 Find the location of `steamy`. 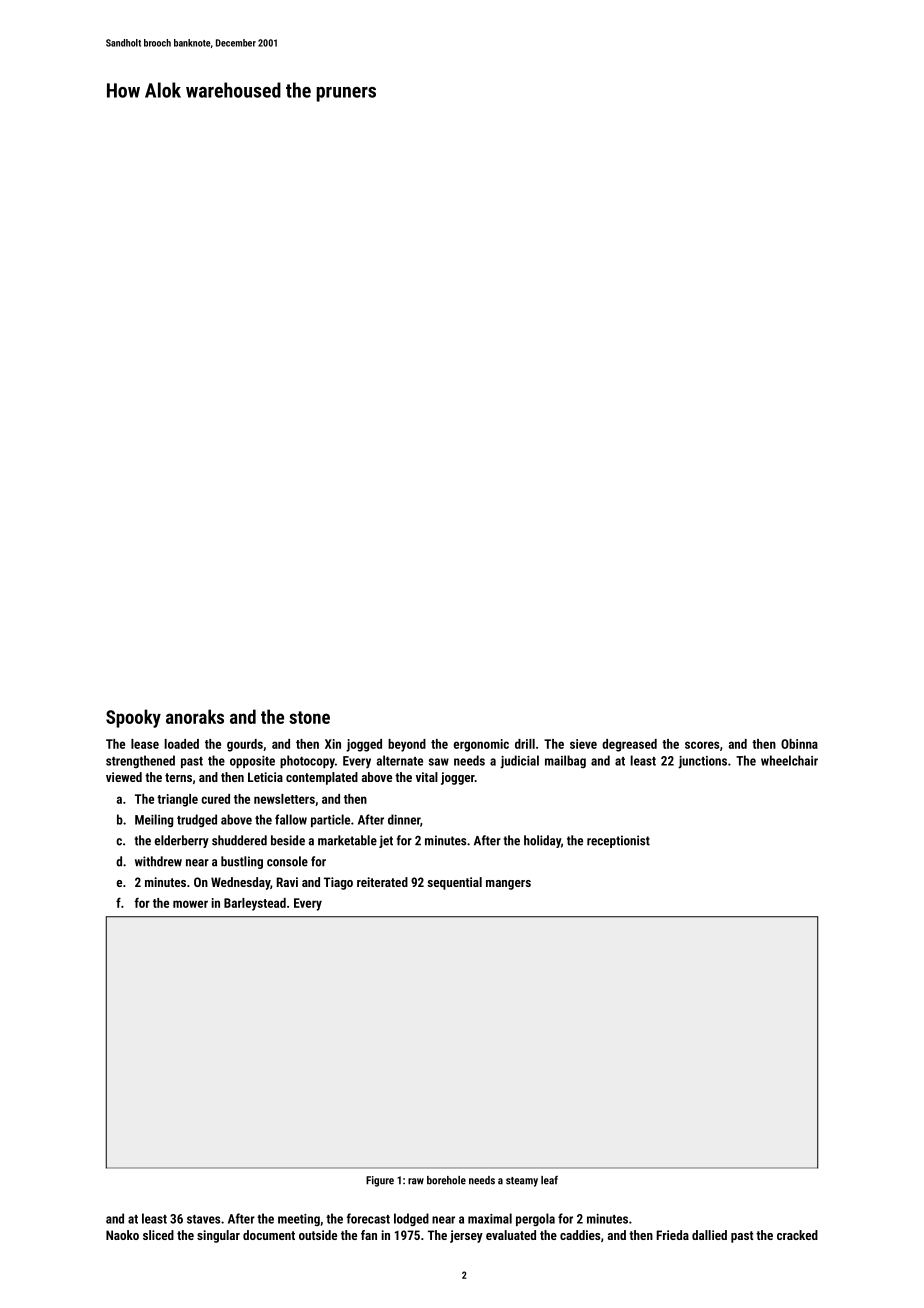

steamy is located at coordinates (522, 1182).
